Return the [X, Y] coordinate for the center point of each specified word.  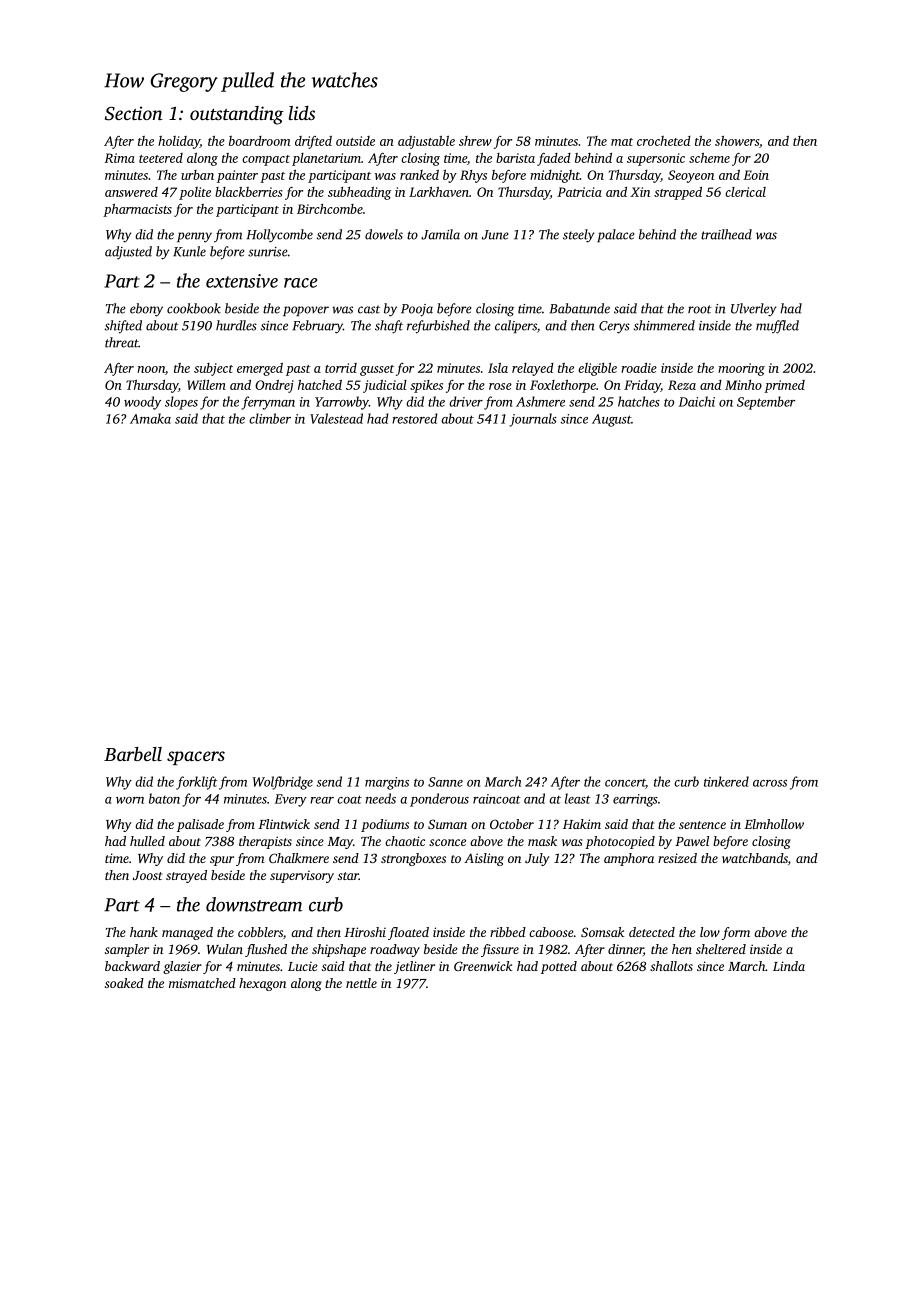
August [611, 420]
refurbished [438, 327]
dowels [384, 234]
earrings [635, 800]
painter [237, 176]
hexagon [262, 984]
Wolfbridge [283, 783]
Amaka [150, 418]
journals [533, 420]
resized [677, 858]
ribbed [508, 932]
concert [625, 784]
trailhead [726, 234]
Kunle [189, 251]
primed [784, 386]
